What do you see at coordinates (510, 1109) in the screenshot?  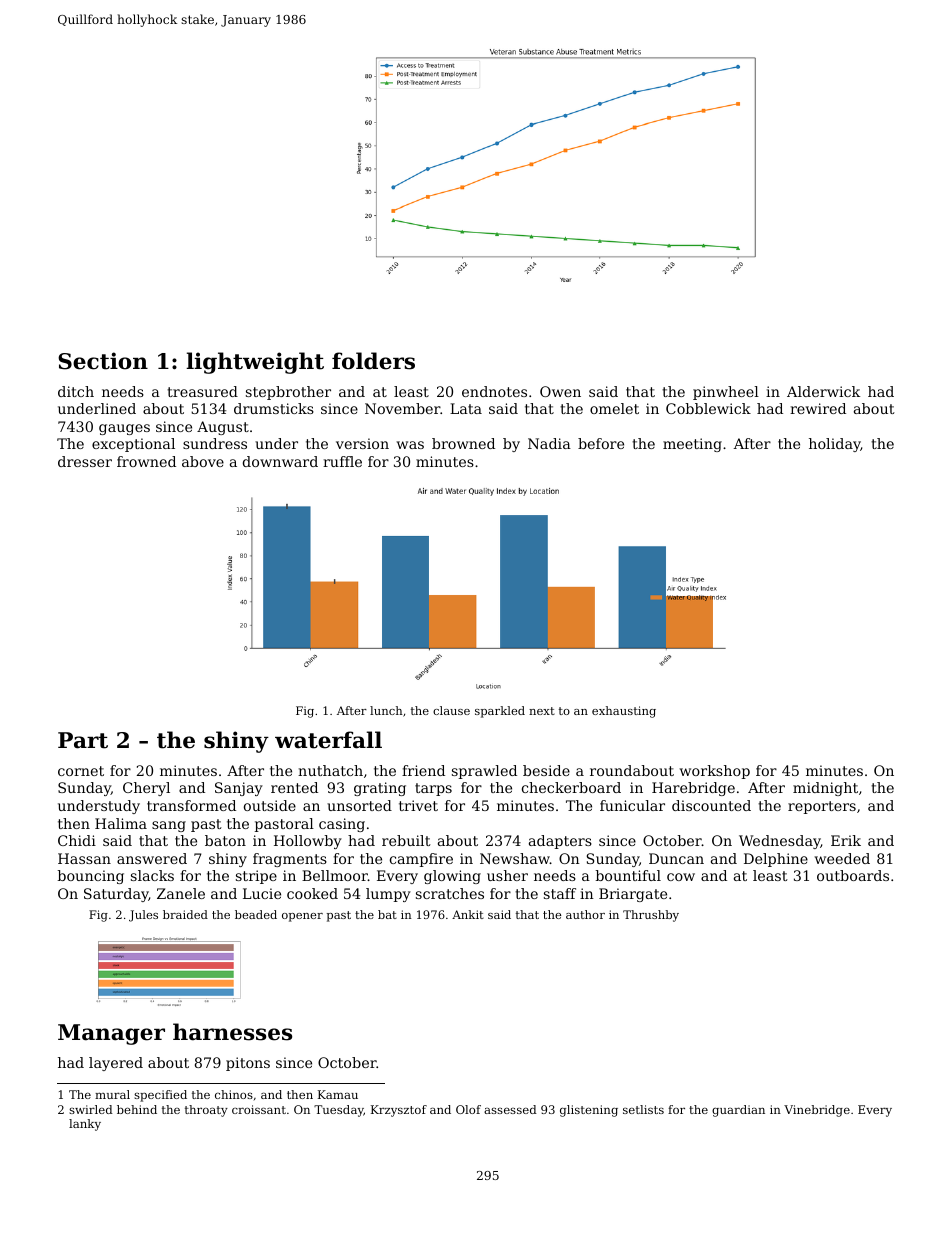 I see `assessed` at bounding box center [510, 1109].
